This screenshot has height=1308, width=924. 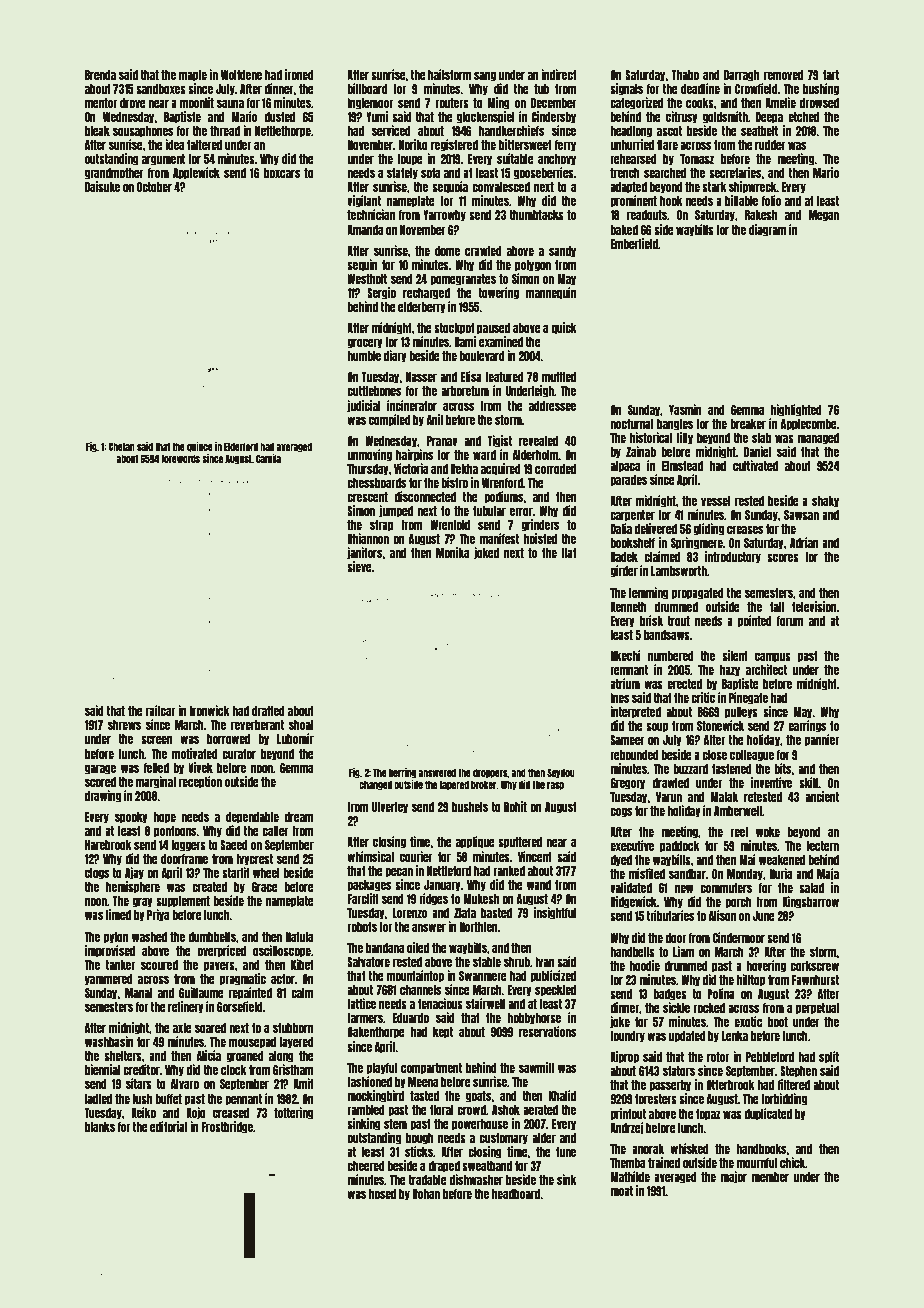 I want to click on overpriced, so click(x=221, y=951).
